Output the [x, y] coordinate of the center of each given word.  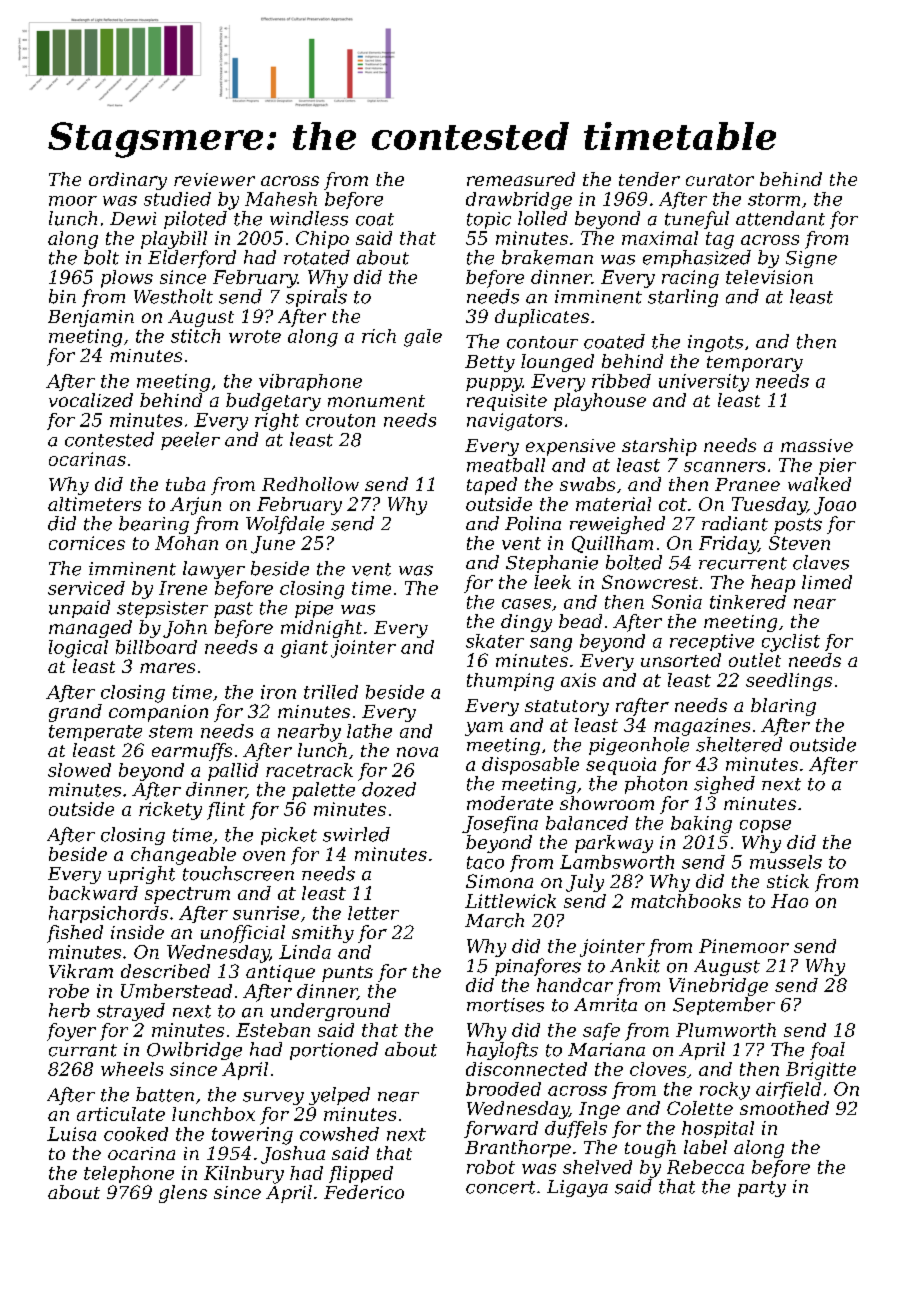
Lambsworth [617, 862]
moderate [510, 803]
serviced [86, 588]
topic [489, 220]
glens [183, 1194]
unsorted [681, 660]
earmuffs [192, 752]
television [769, 277]
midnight [321, 629]
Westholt [173, 296]
